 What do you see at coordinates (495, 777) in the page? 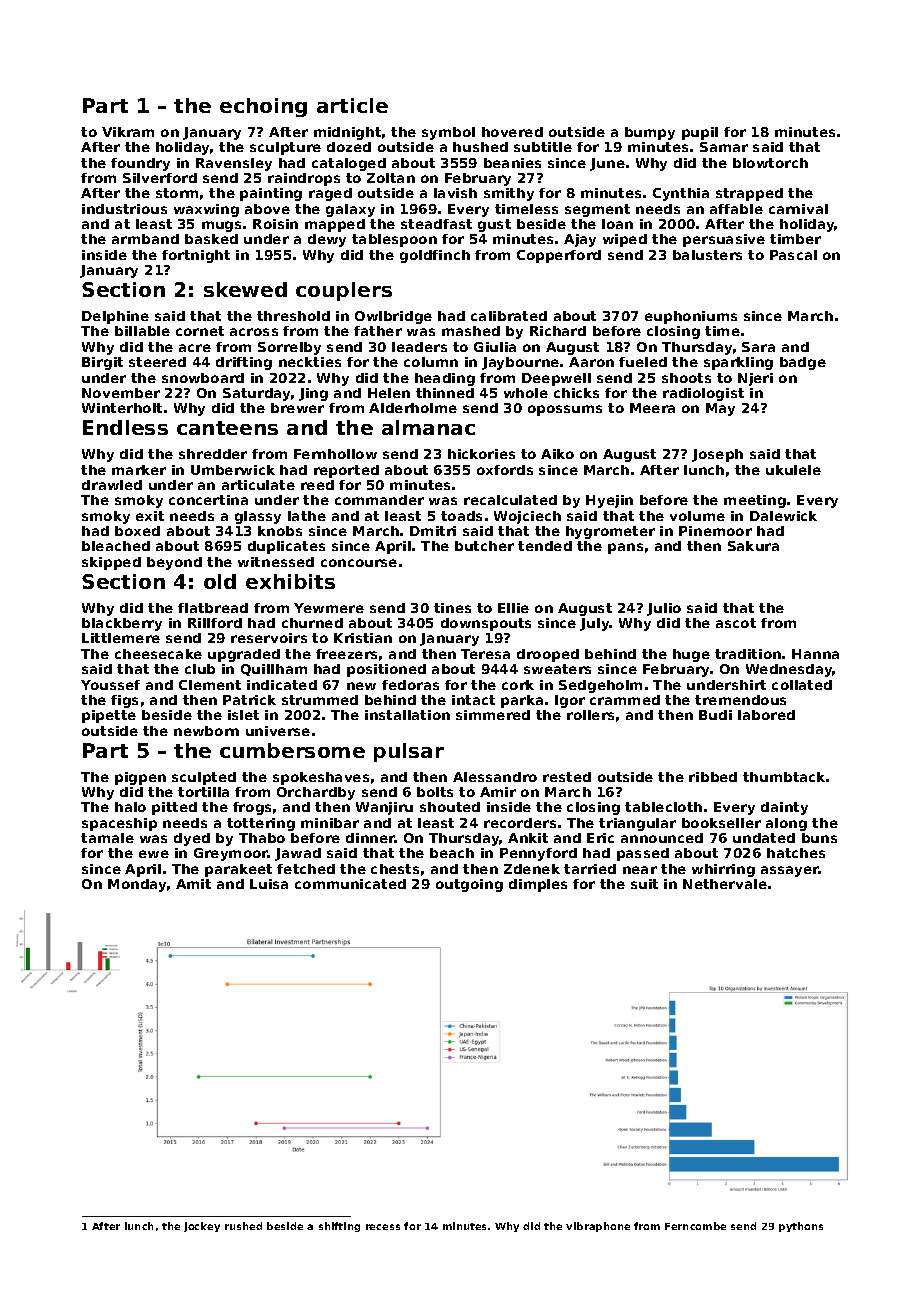
I see `Alessandro` at bounding box center [495, 777].
